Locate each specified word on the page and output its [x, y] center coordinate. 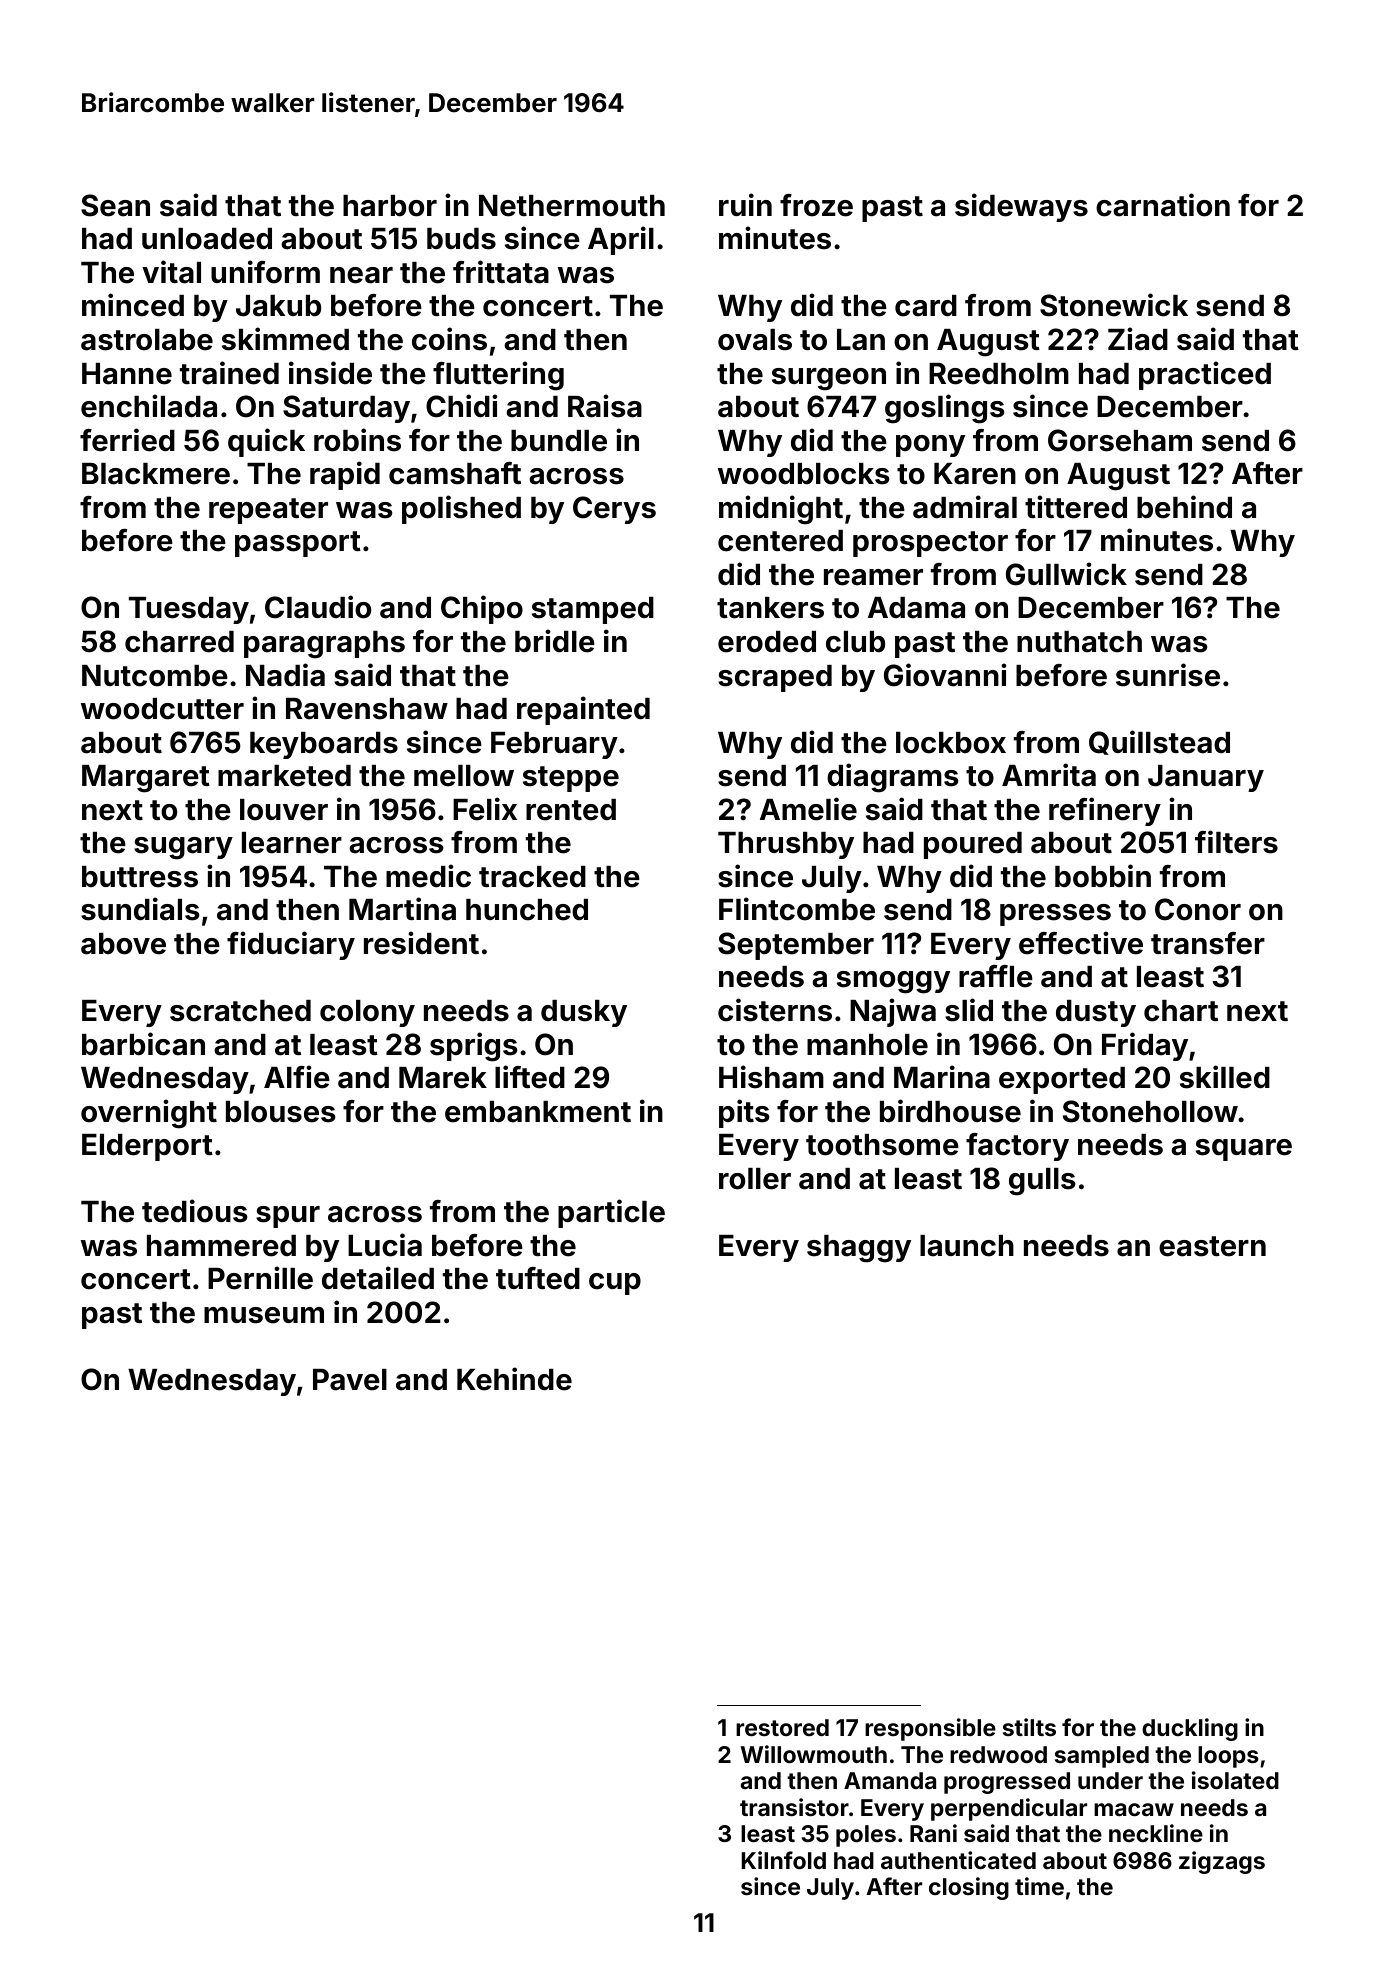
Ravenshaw [367, 709]
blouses [281, 1112]
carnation [1163, 205]
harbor [390, 206]
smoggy [893, 982]
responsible [930, 1729]
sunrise [1168, 675]
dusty [1096, 1013]
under [1110, 1780]
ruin [745, 204]
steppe [571, 779]
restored [782, 1727]
